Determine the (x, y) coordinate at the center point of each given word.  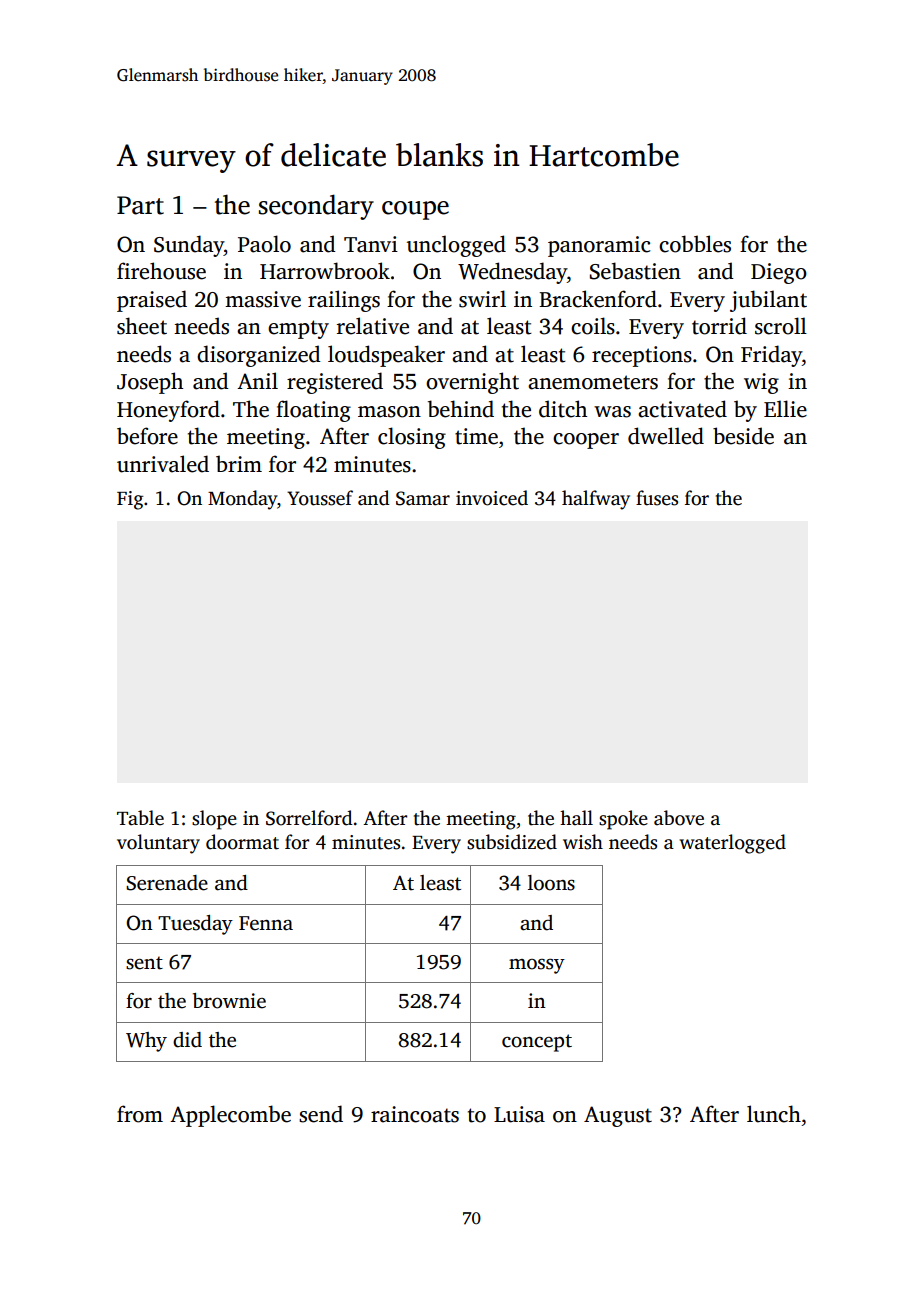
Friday (771, 356)
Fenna (266, 923)
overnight (472, 383)
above (679, 818)
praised (152, 301)
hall (576, 818)
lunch (774, 1114)
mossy (537, 966)
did (187, 1040)
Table (140, 818)
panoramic (599, 246)
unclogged (456, 246)
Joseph (150, 383)
